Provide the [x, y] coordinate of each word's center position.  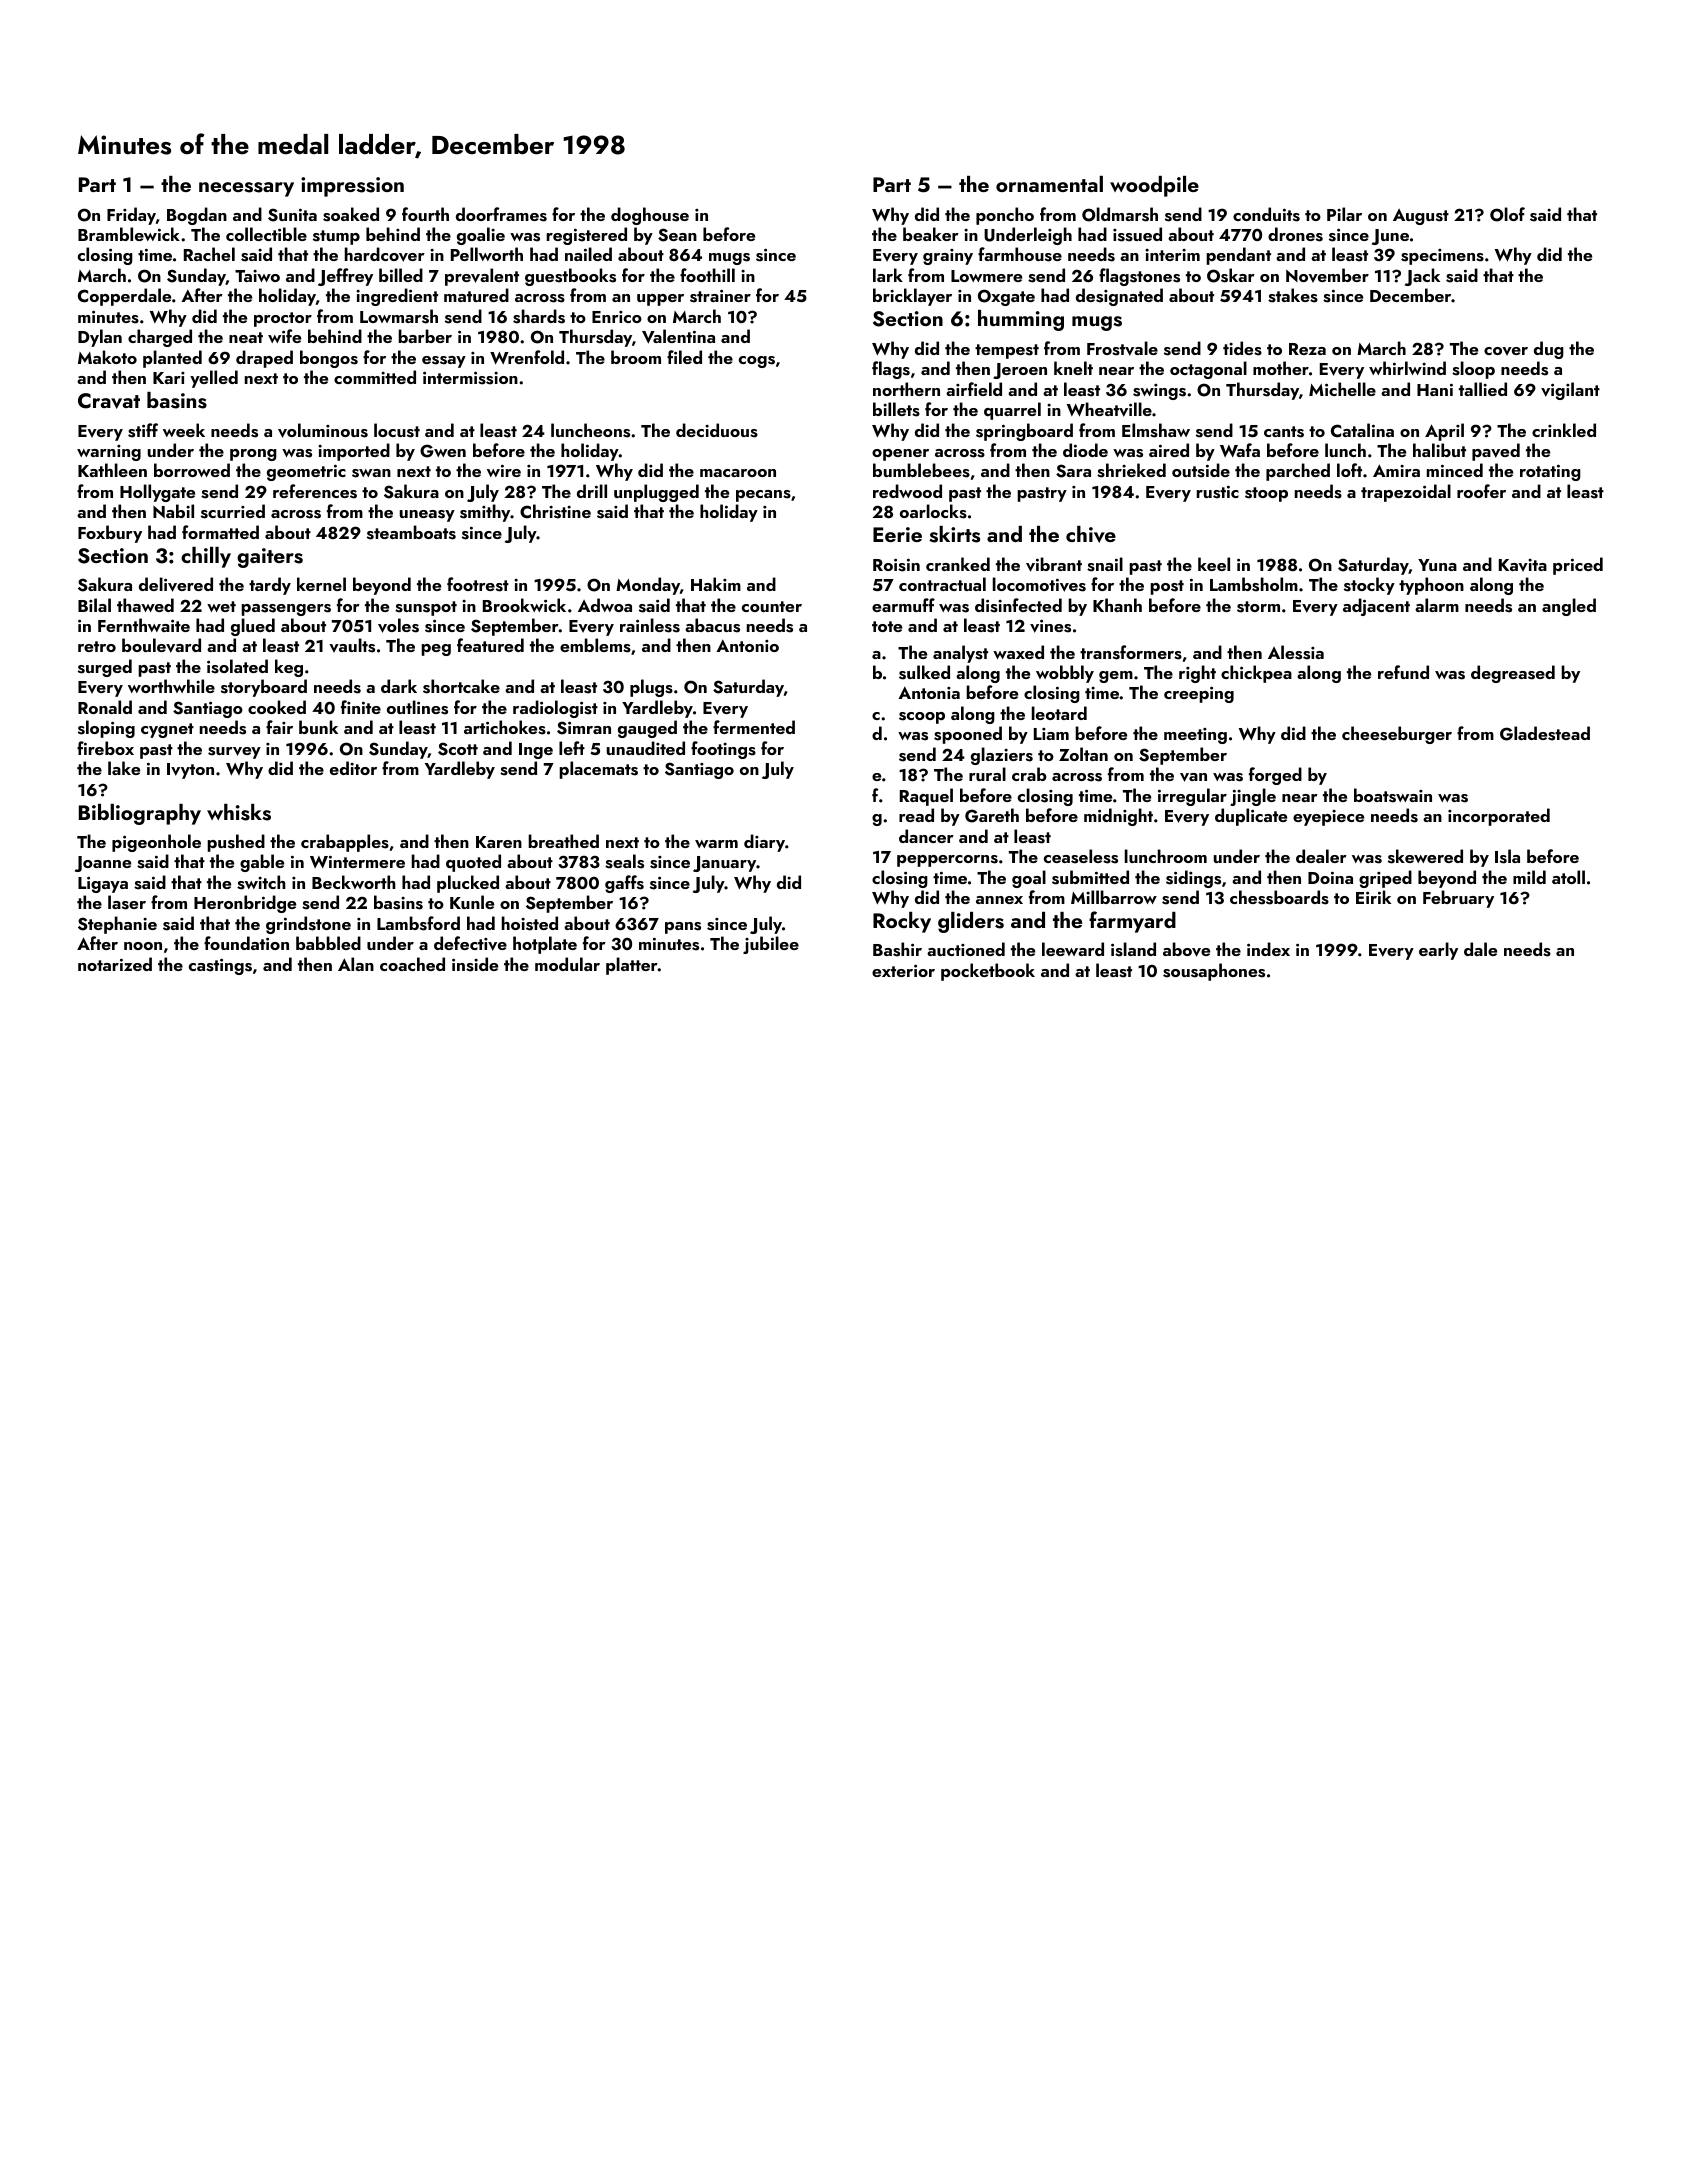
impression [352, 187]
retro [97, 646]
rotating [1550, 472]
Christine [555, 511]
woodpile [1154, 186]
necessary [246, 189]
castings [220, 966]
